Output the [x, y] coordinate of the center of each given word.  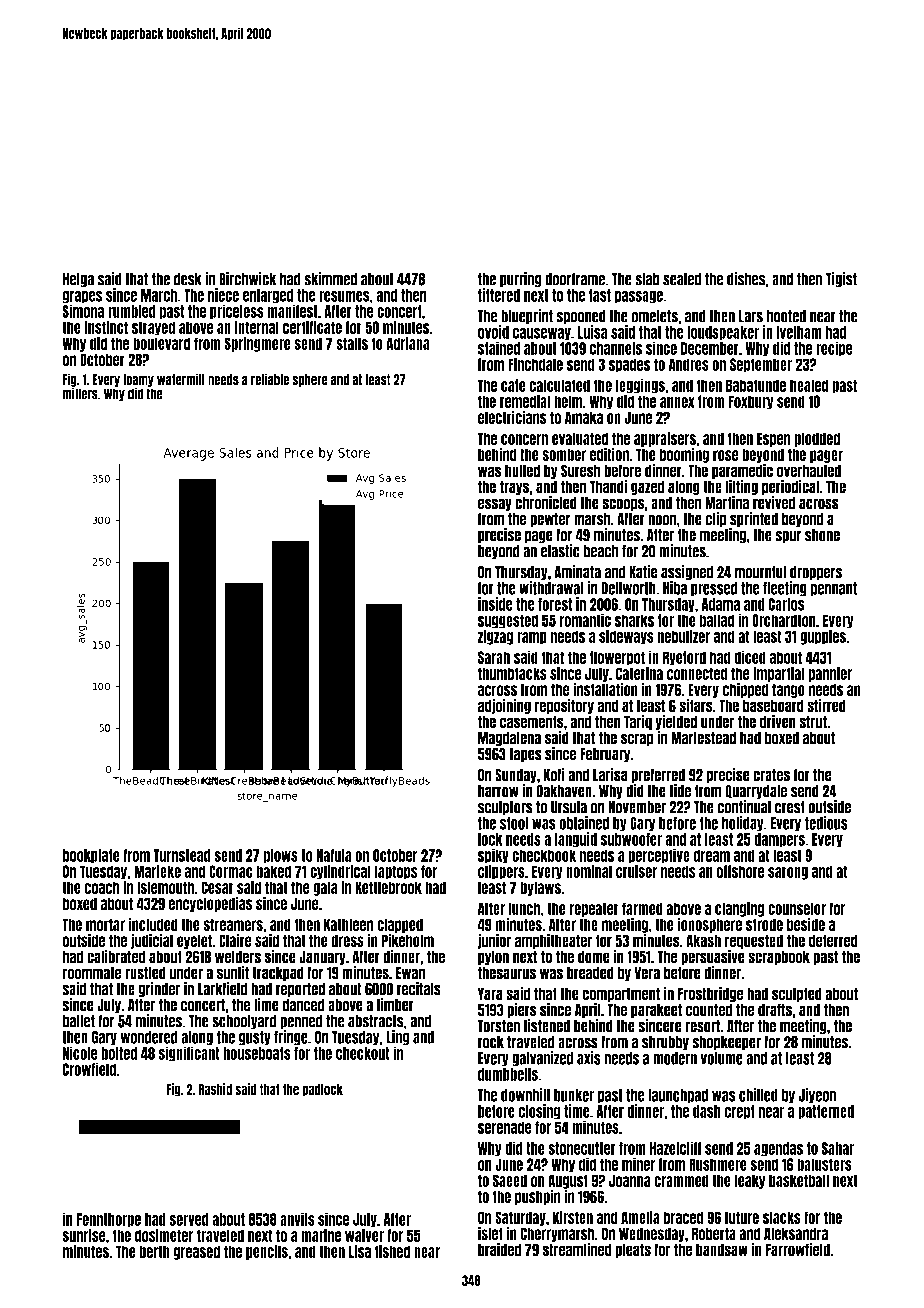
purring [521, 280]
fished [392, 1251]
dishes [746, 279]
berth [154, 1251]
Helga [78, 280]
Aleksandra [796, 1233]
